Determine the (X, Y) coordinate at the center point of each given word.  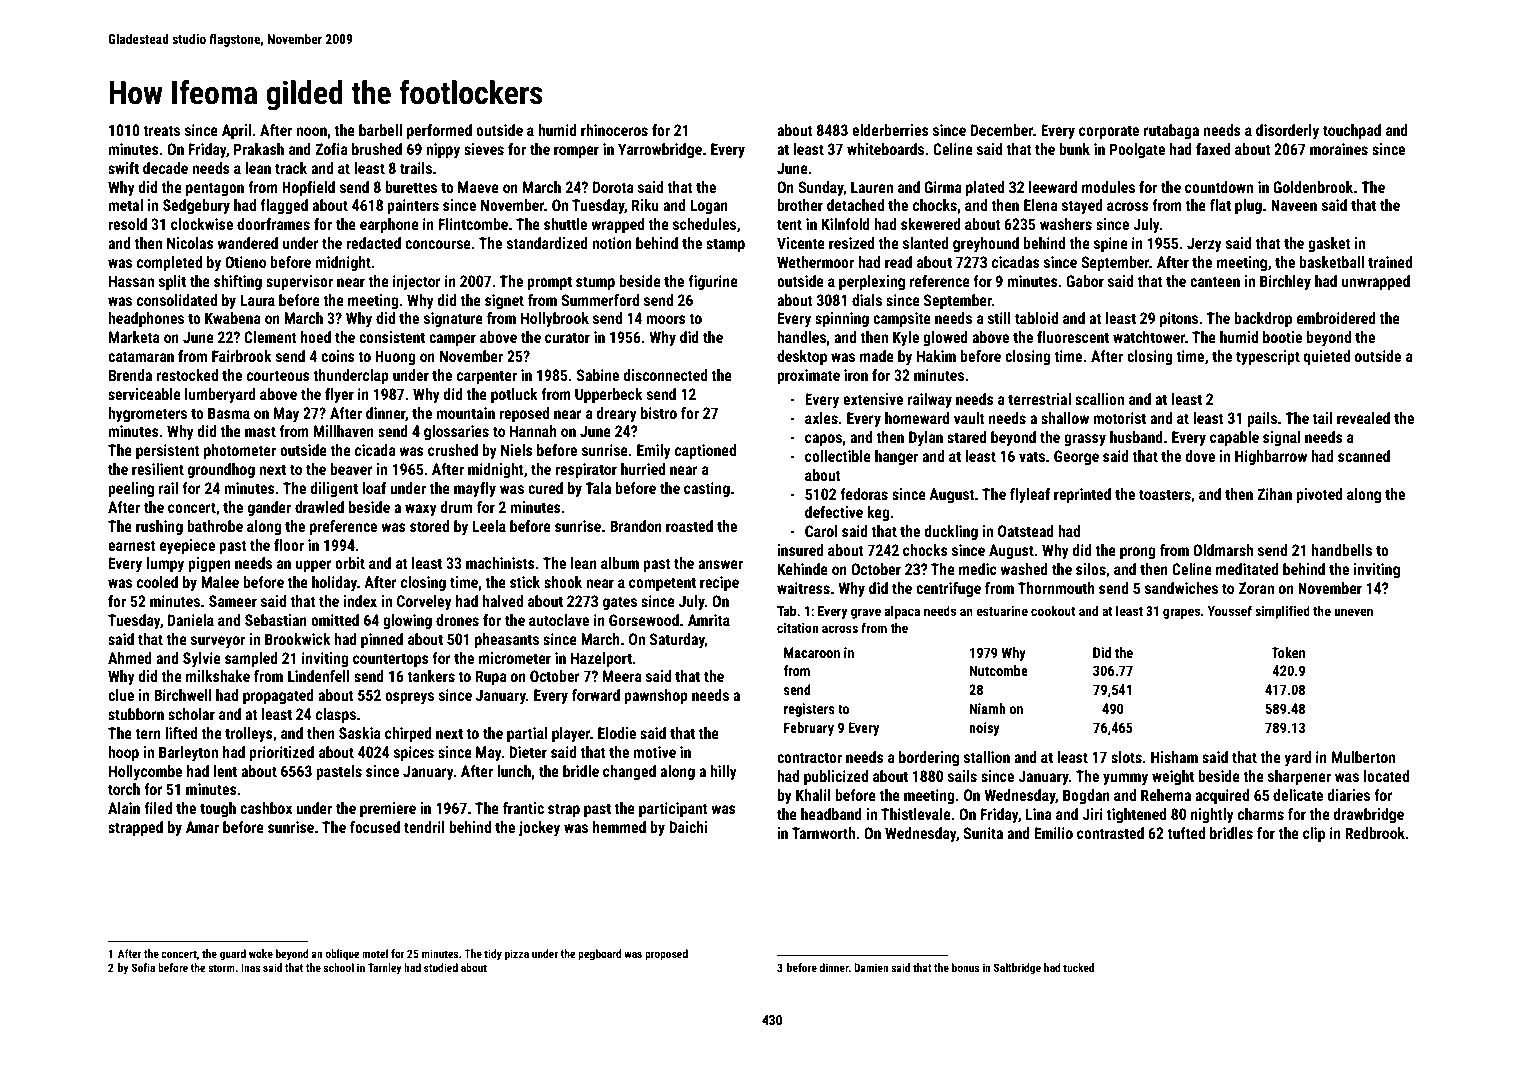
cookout (1053, 610)
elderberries (890, 130)
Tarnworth (823, 833)
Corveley (424, 602)
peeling (131, 489)
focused (375, 827)
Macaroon (812, 652)
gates (620, 603)
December (1002, 130)
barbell (380, 130)
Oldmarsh (1223, 550)
